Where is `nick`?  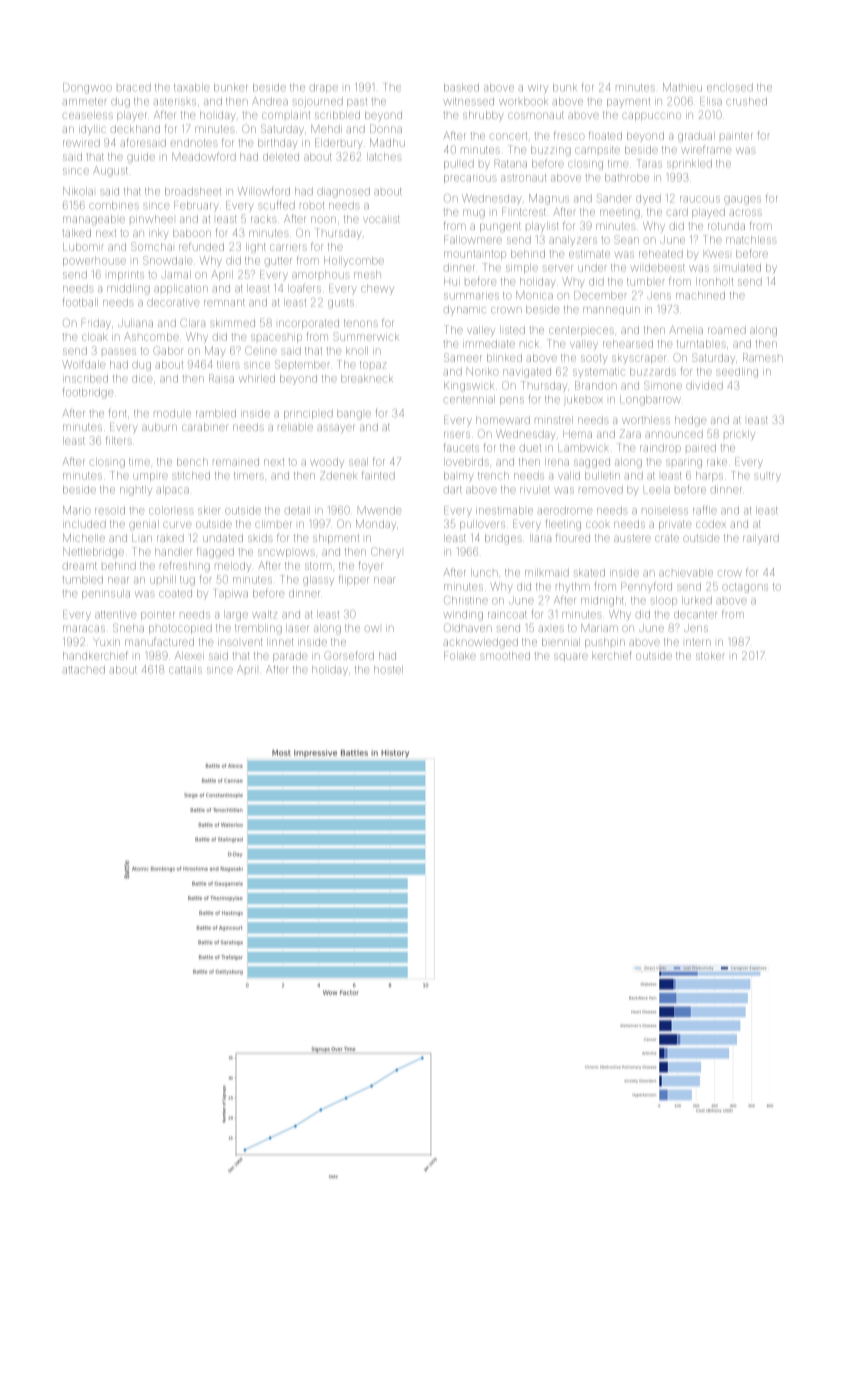
nick is located at coordinates (529, 344).
